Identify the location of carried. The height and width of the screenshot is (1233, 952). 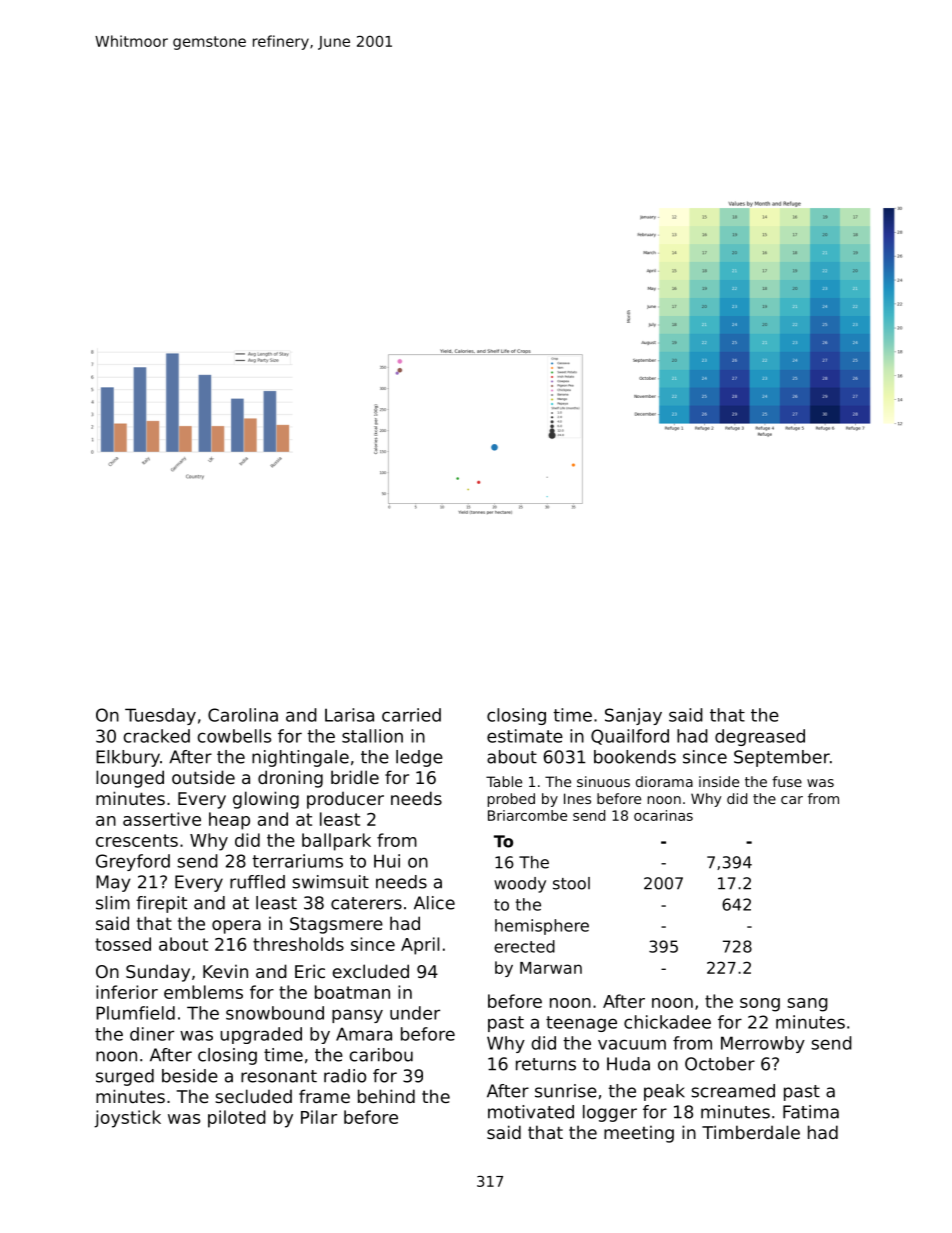
(411, 715).
